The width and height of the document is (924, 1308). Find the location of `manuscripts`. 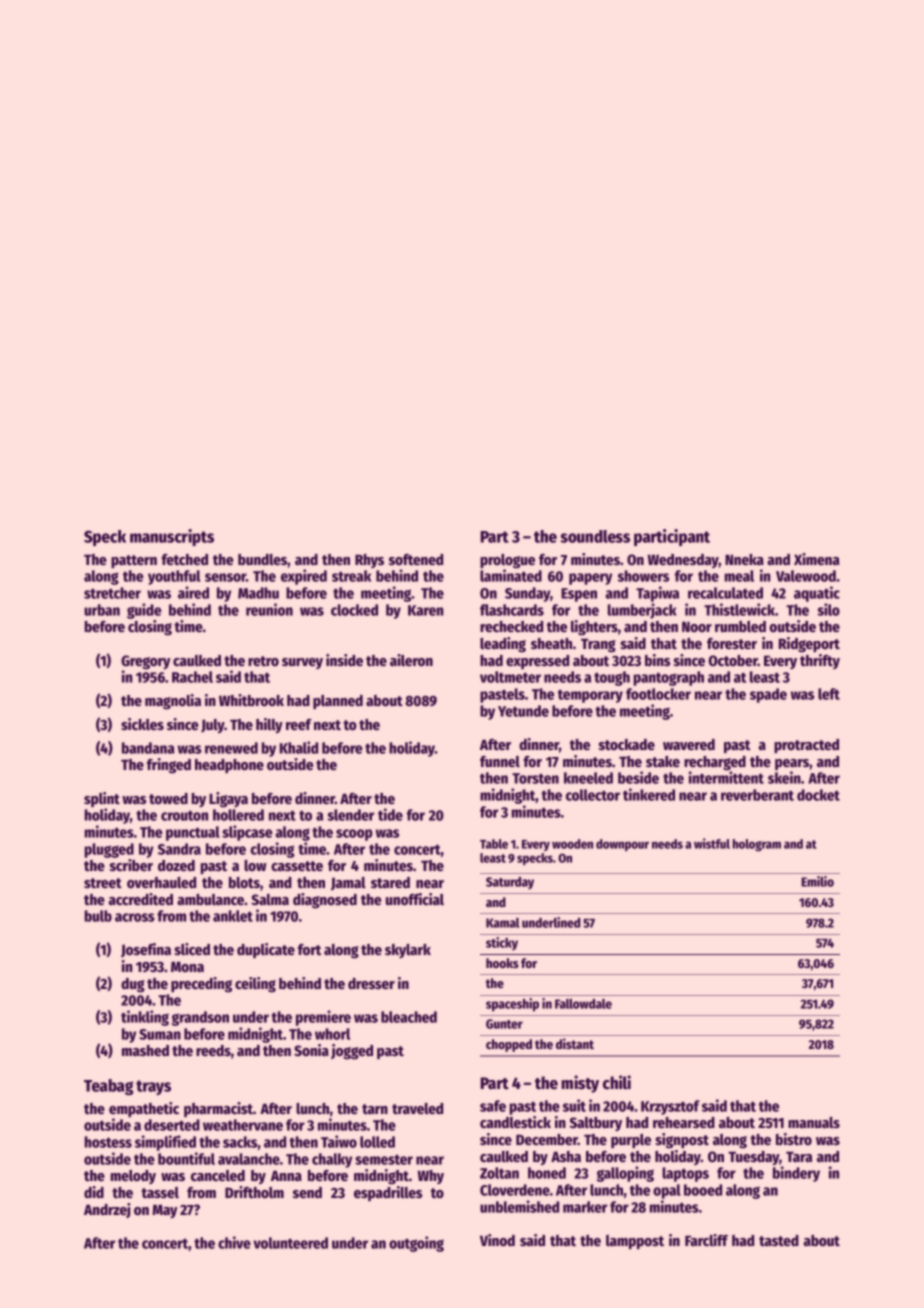

manuscripts is located at coordinates (172, 537).
